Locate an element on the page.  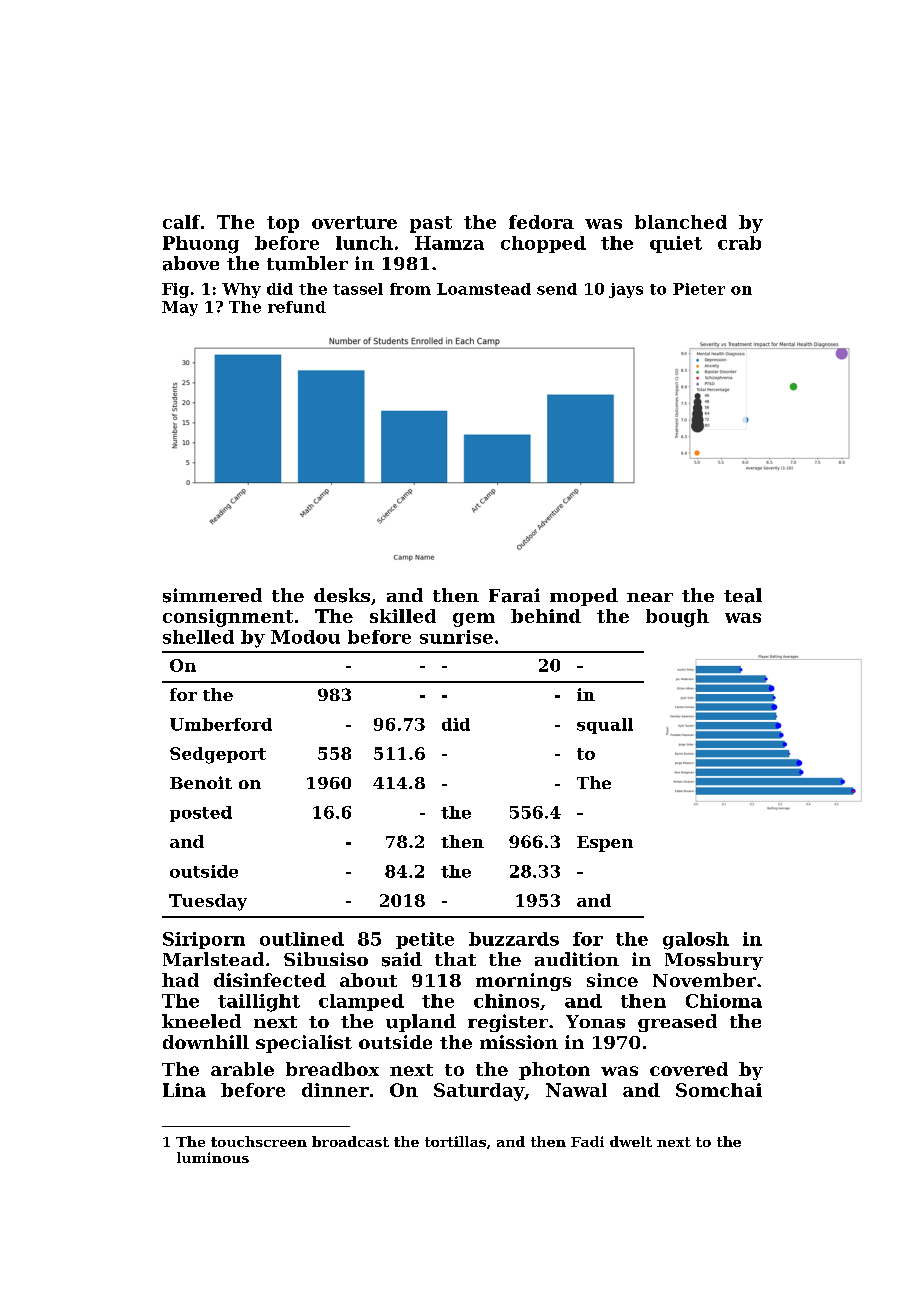
send is located at coordinates (557, 289).
